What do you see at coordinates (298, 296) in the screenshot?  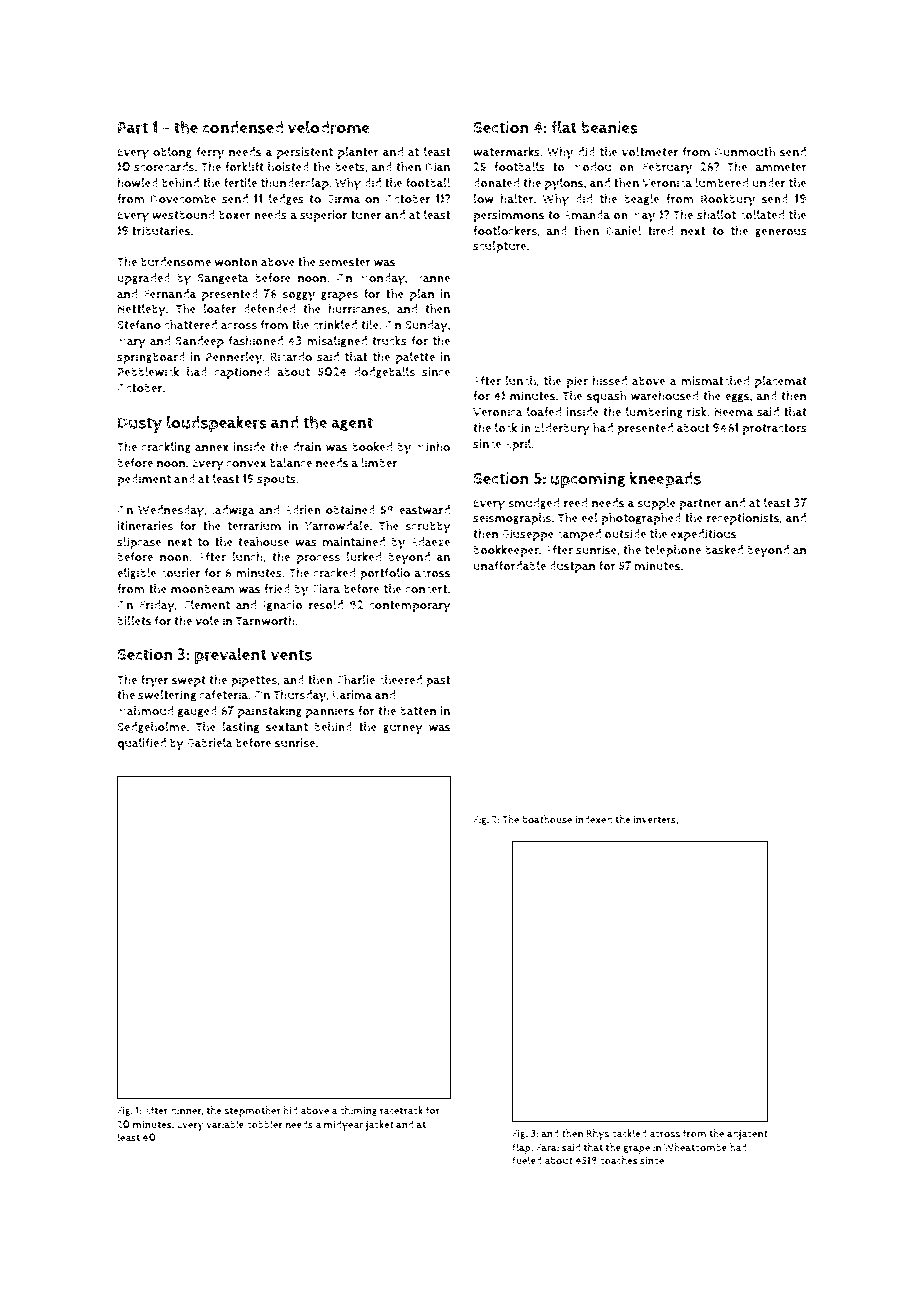 I see `soggy` at bounding box center [298, 296].
